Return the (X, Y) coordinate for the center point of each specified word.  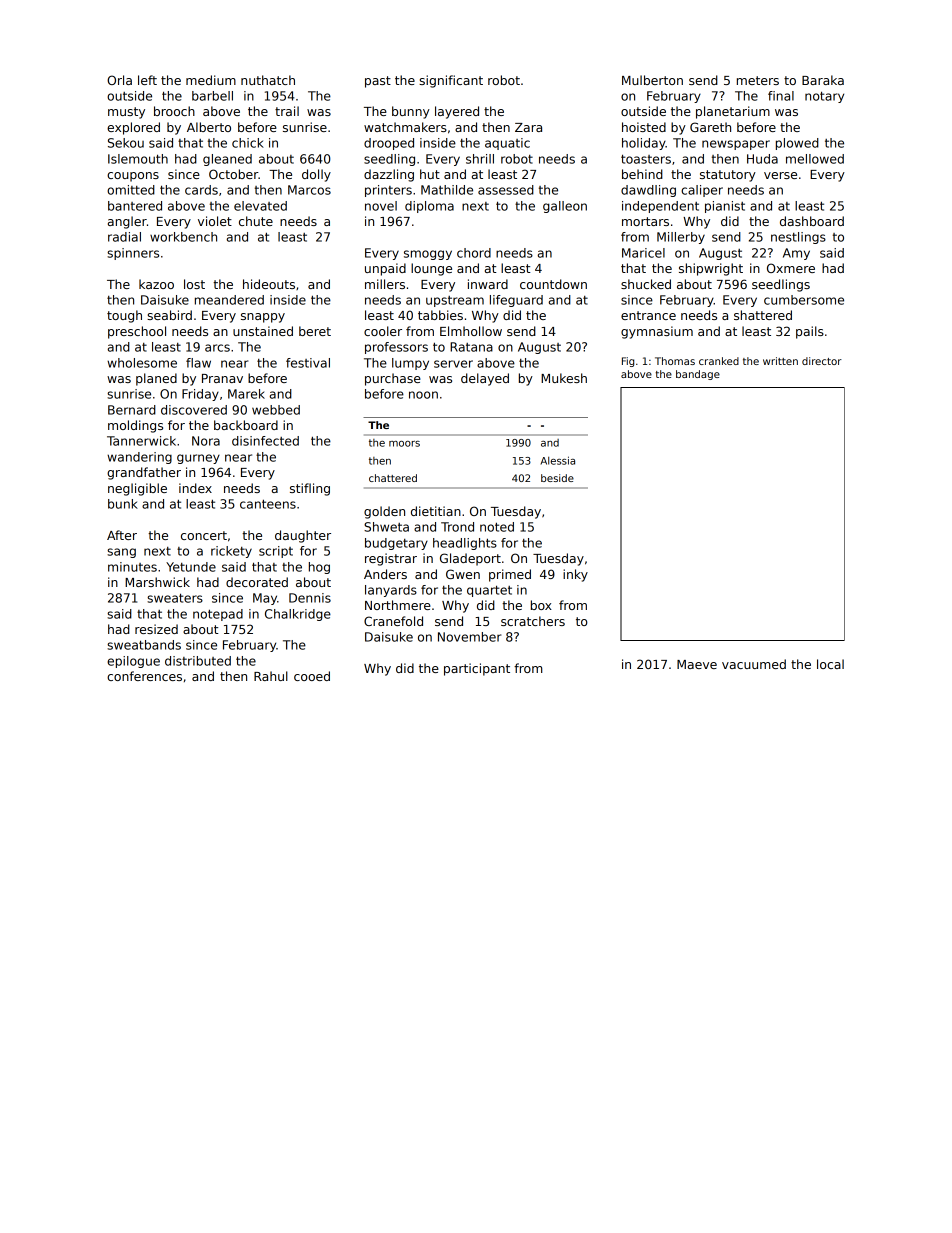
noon (423, 395)
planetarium (733, 112)
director (822, 361)
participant (477, 669)
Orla (119, 80)
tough (124, 316)
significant (451, 81)
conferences (144, 676)
